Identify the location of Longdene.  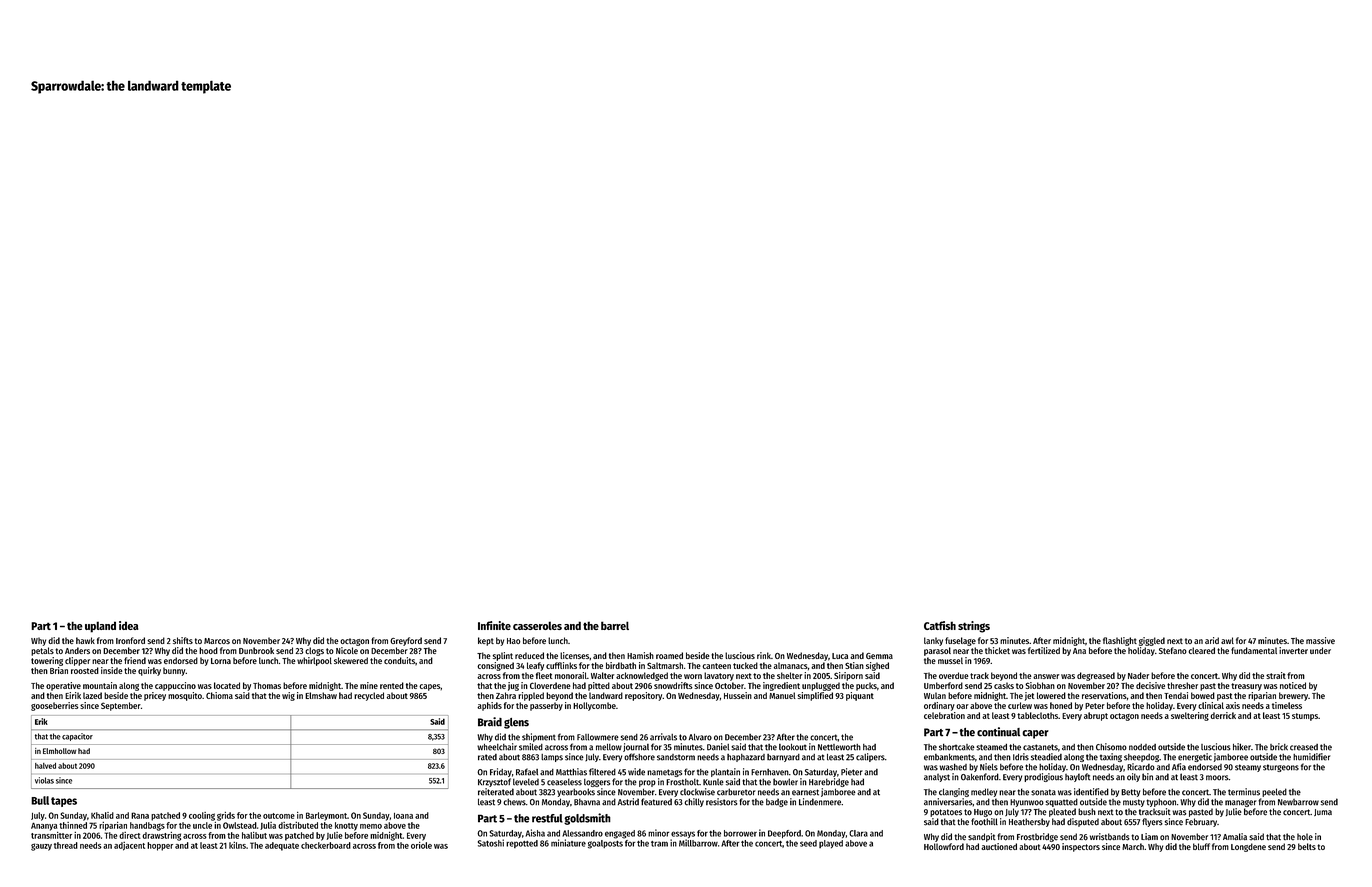
(1248, 847).
